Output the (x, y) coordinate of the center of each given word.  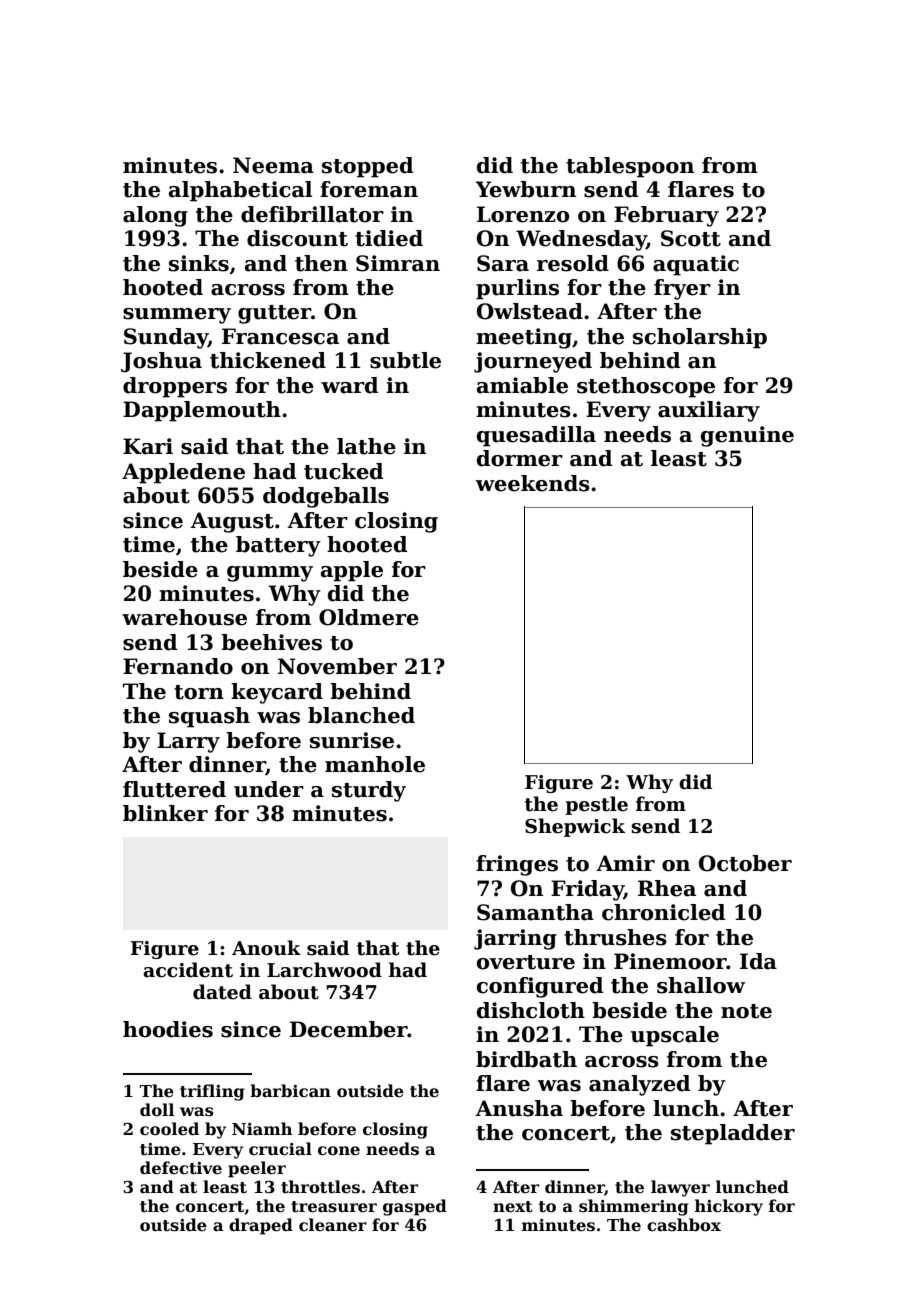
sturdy (369, 791)
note (746, 1011)
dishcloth (531, 1010)
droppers (175, 387)
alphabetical (240, 191)
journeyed (533, 362)
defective (181, 1168)
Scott (691, 238)
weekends (533, 483)
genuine (747, 436)
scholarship (700, 338)
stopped (367, 167)
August (232, 522)
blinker (165, 813)
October (745, 863)
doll (157, 1110)
